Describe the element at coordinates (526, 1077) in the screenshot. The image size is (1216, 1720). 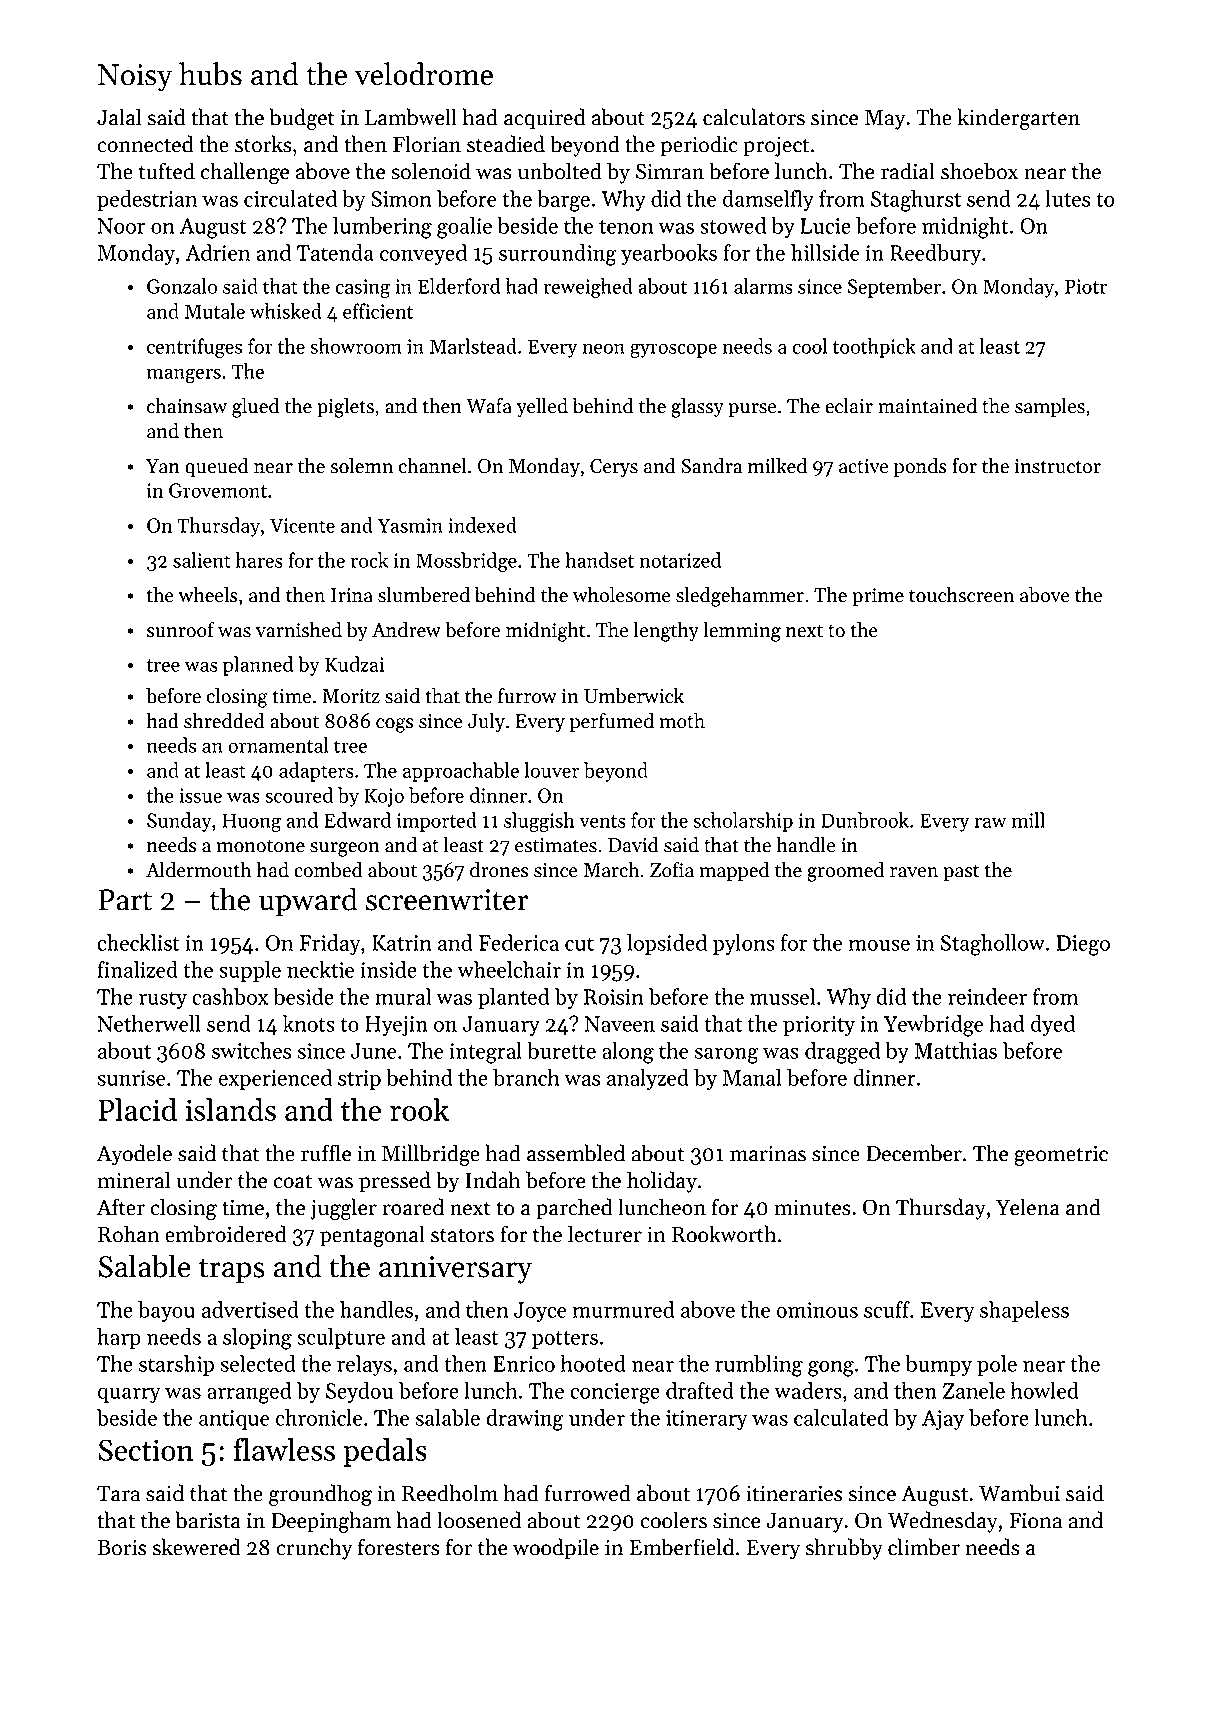
I see `branch` at that location.
